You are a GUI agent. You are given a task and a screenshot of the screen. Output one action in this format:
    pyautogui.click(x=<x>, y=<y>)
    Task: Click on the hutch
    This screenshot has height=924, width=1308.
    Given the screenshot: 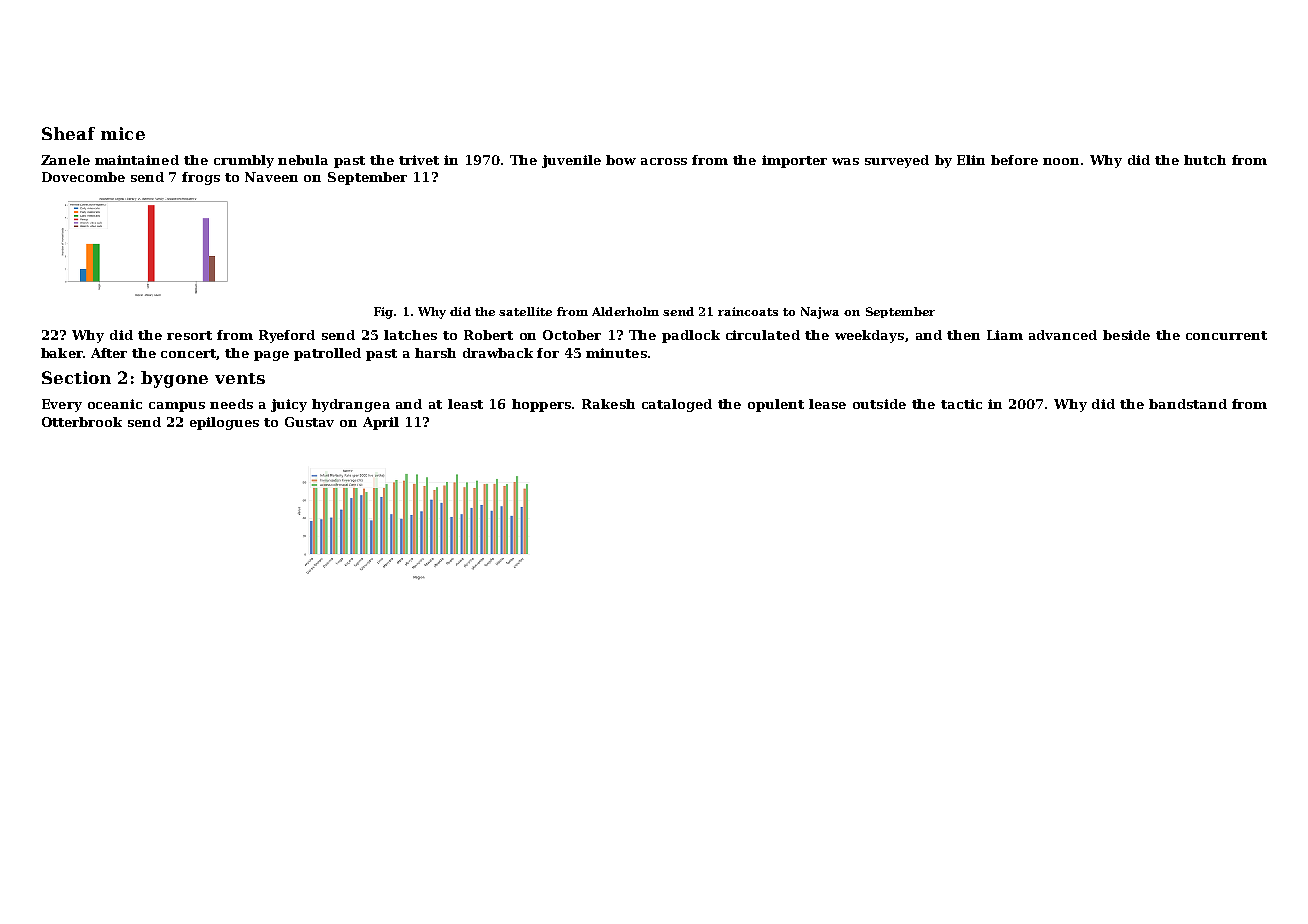 What is the action you would take?
    pyautogui.click(x=1205, y=160)
